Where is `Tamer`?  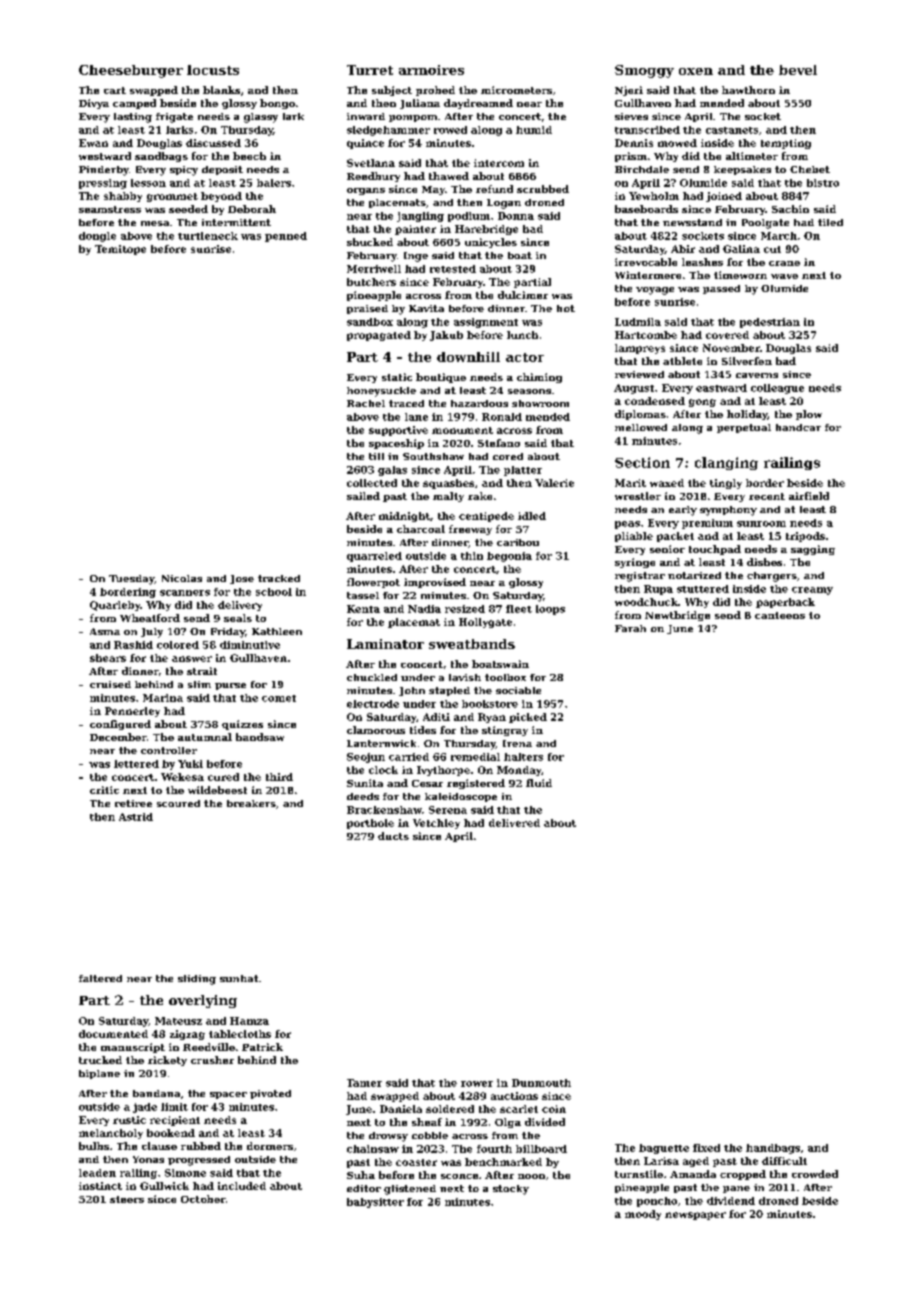 Tamer is located at coordinates (364, 1083).
